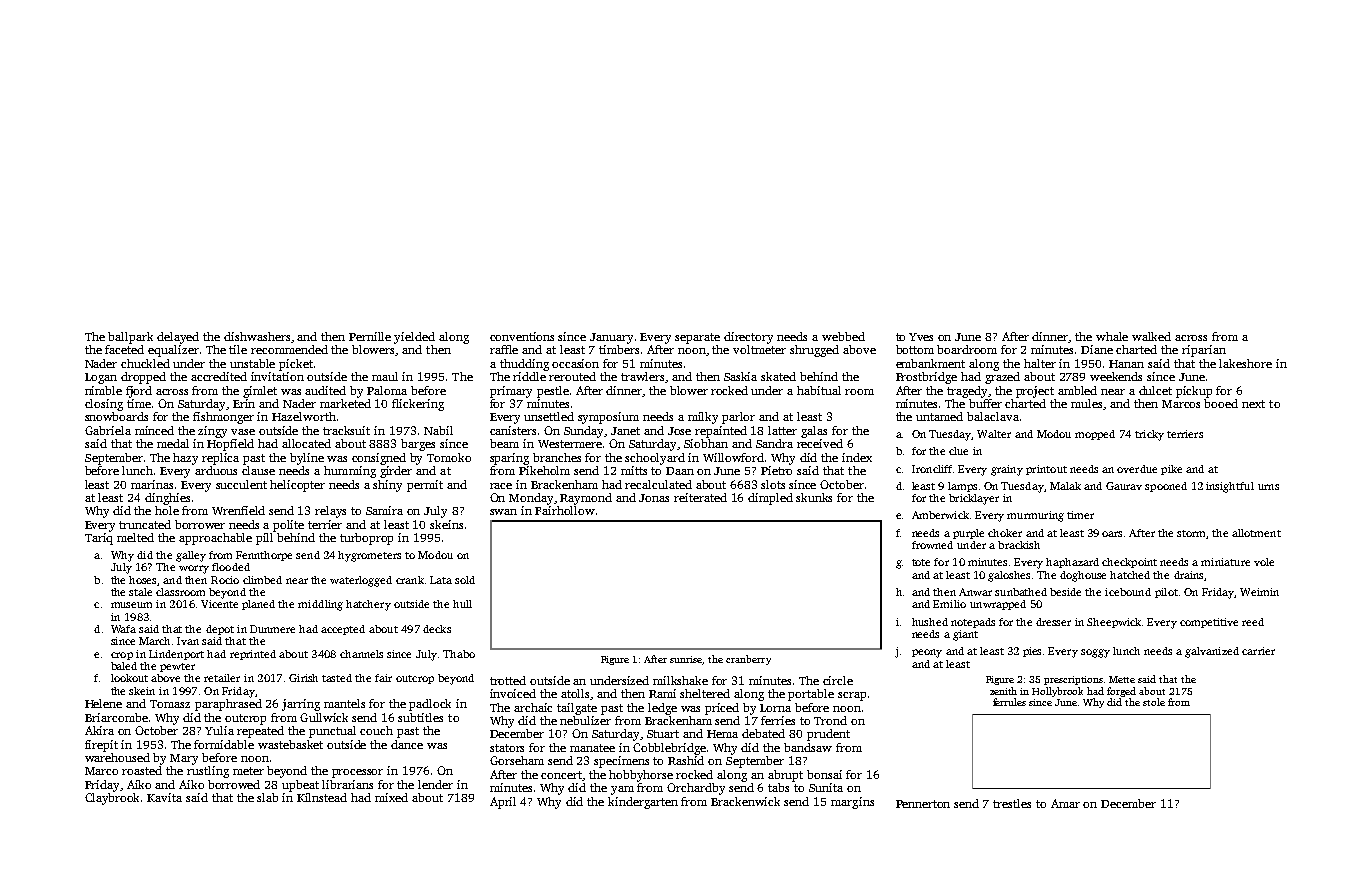 This screenshot has width=1372, height=887. What do you see at coordinates (1221, 403) in the screenshot?
I see `booed` at bounding box center [1221, 403].
